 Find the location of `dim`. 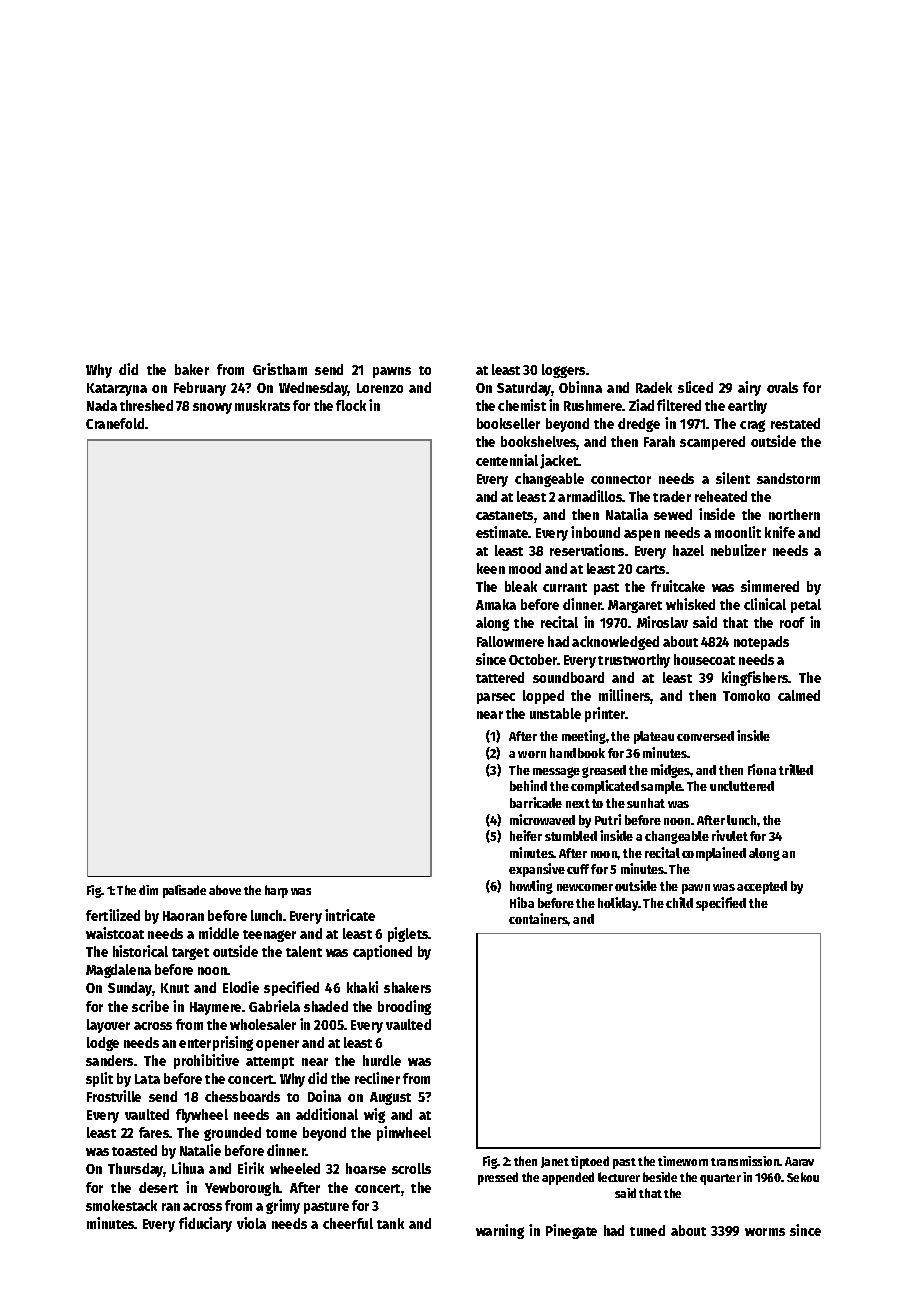

dim is located at coordinates (148, 890).
